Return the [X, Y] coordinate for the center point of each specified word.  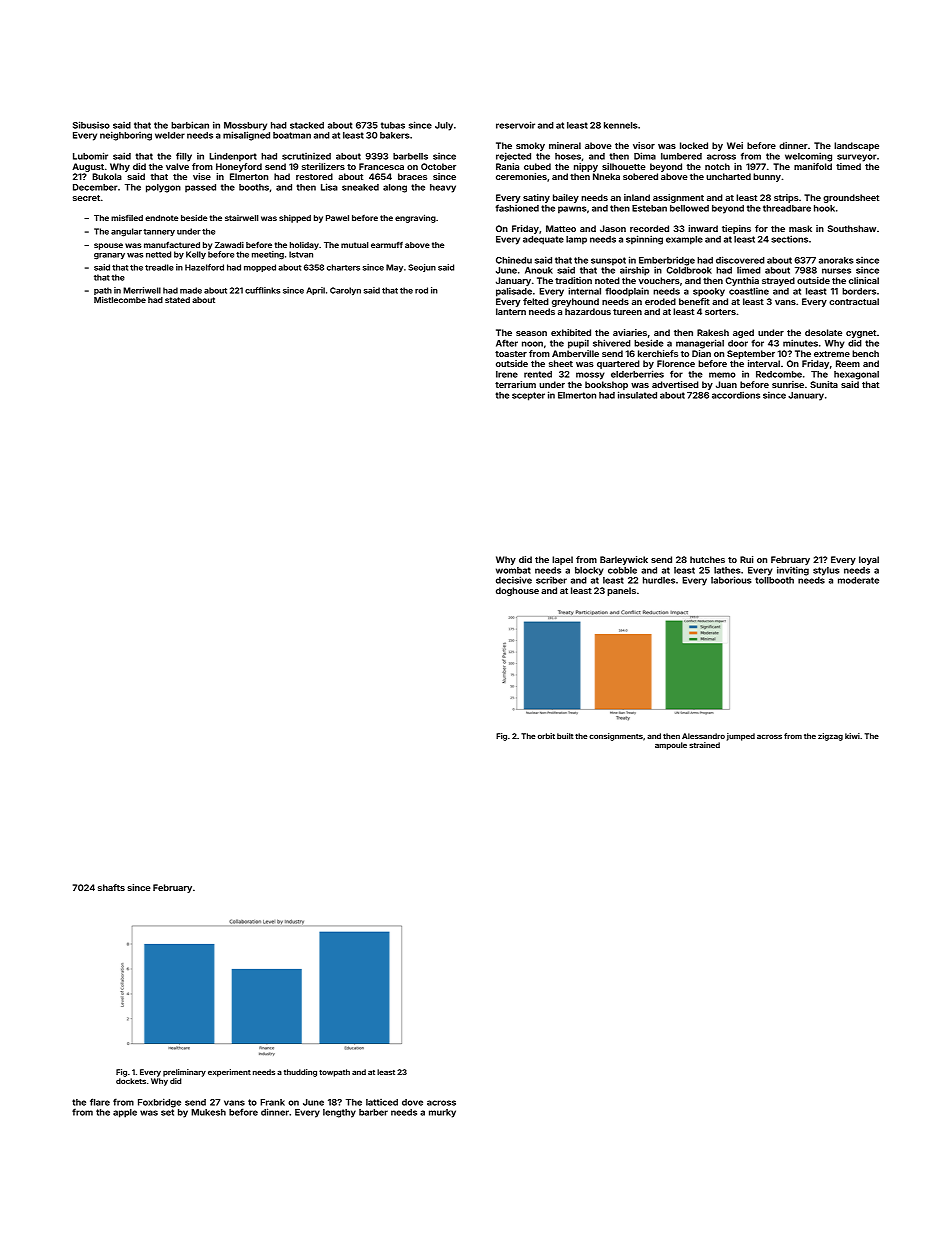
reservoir [515, 125]
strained [704, 745]
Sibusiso [91, 125]
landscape [856, 146]
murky [442, 1113]
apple [125, 1113]
